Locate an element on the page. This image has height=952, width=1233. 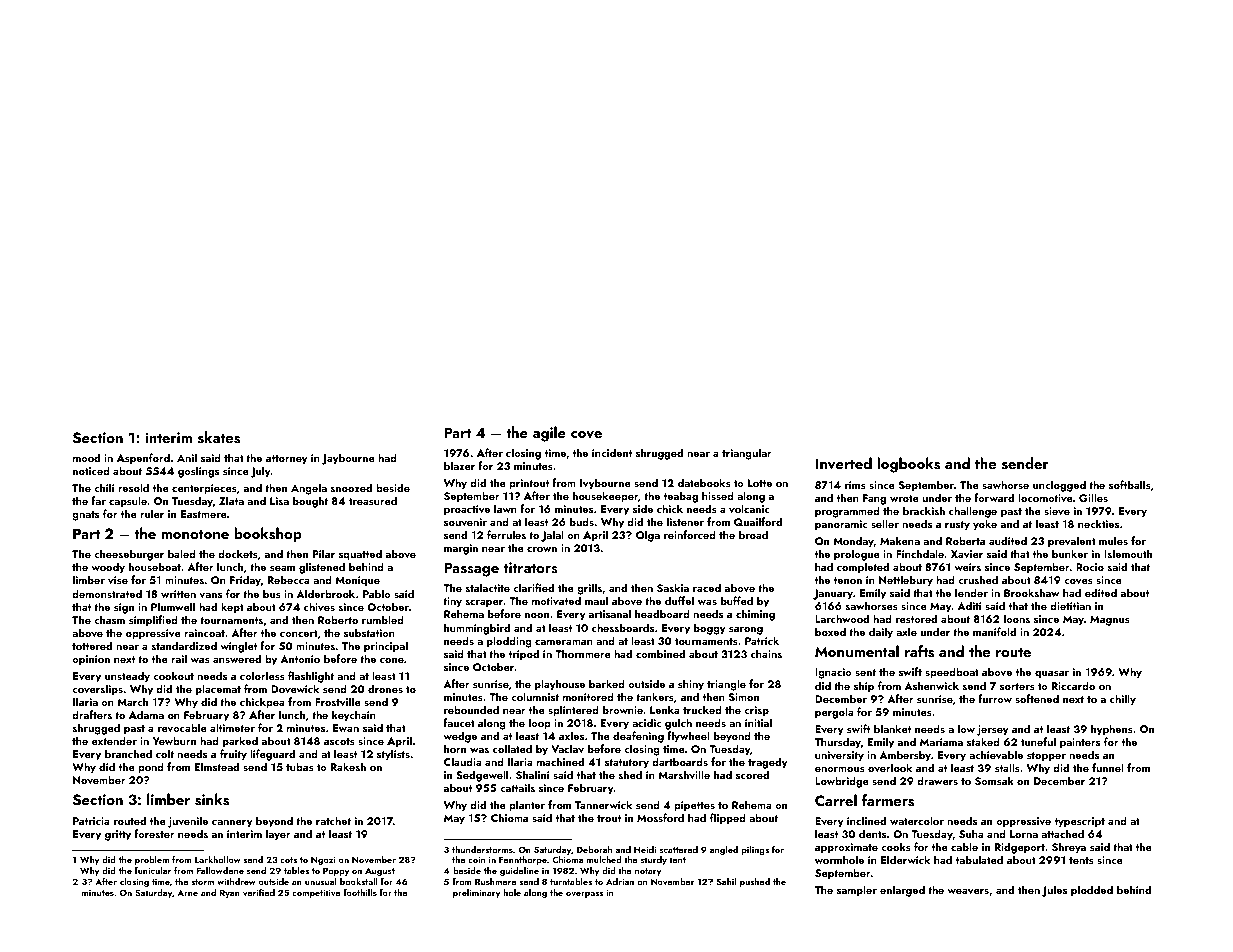
Claudia is located at coordinates (463, 761).
